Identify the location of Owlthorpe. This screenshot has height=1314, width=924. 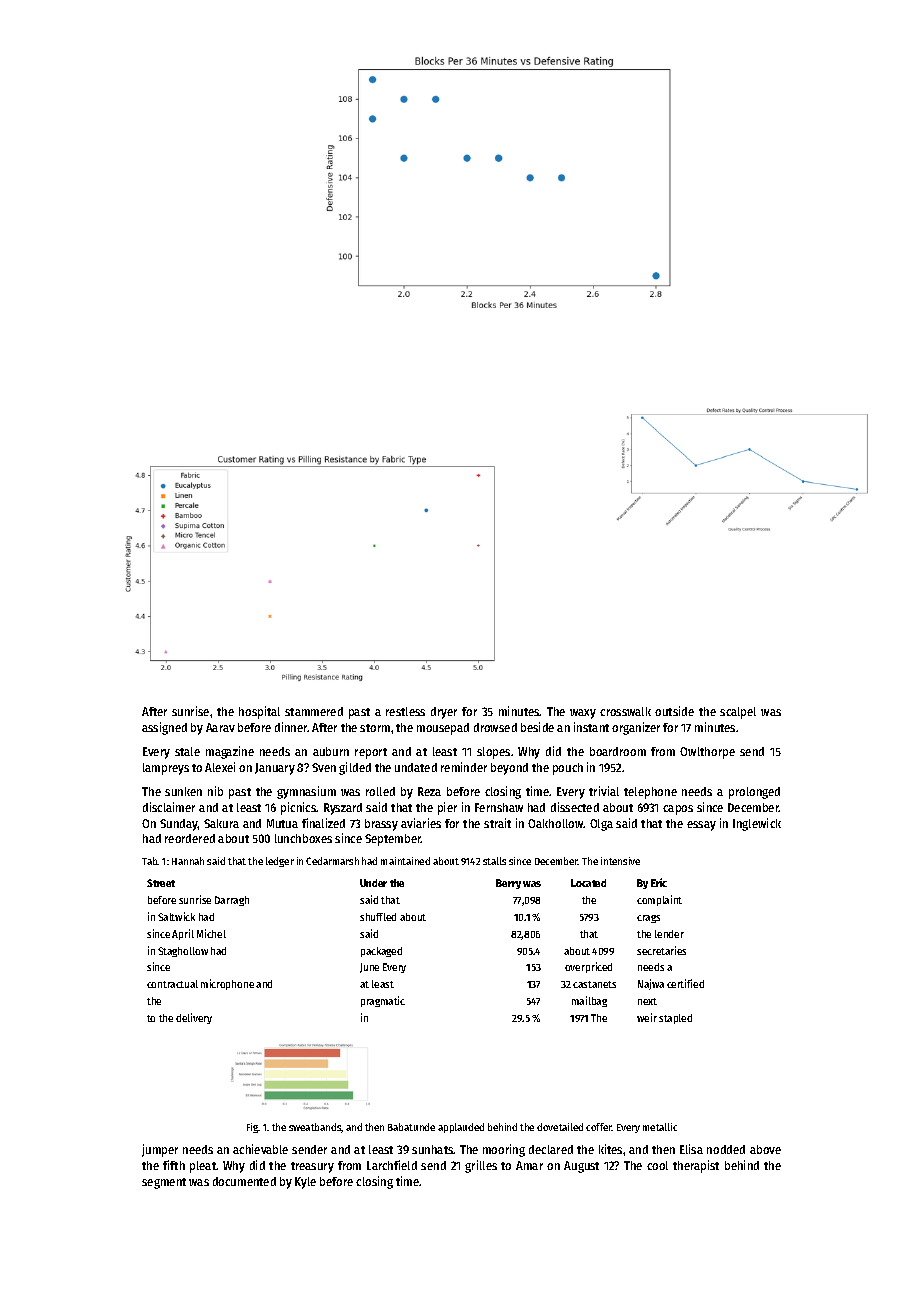
(707, 753).
